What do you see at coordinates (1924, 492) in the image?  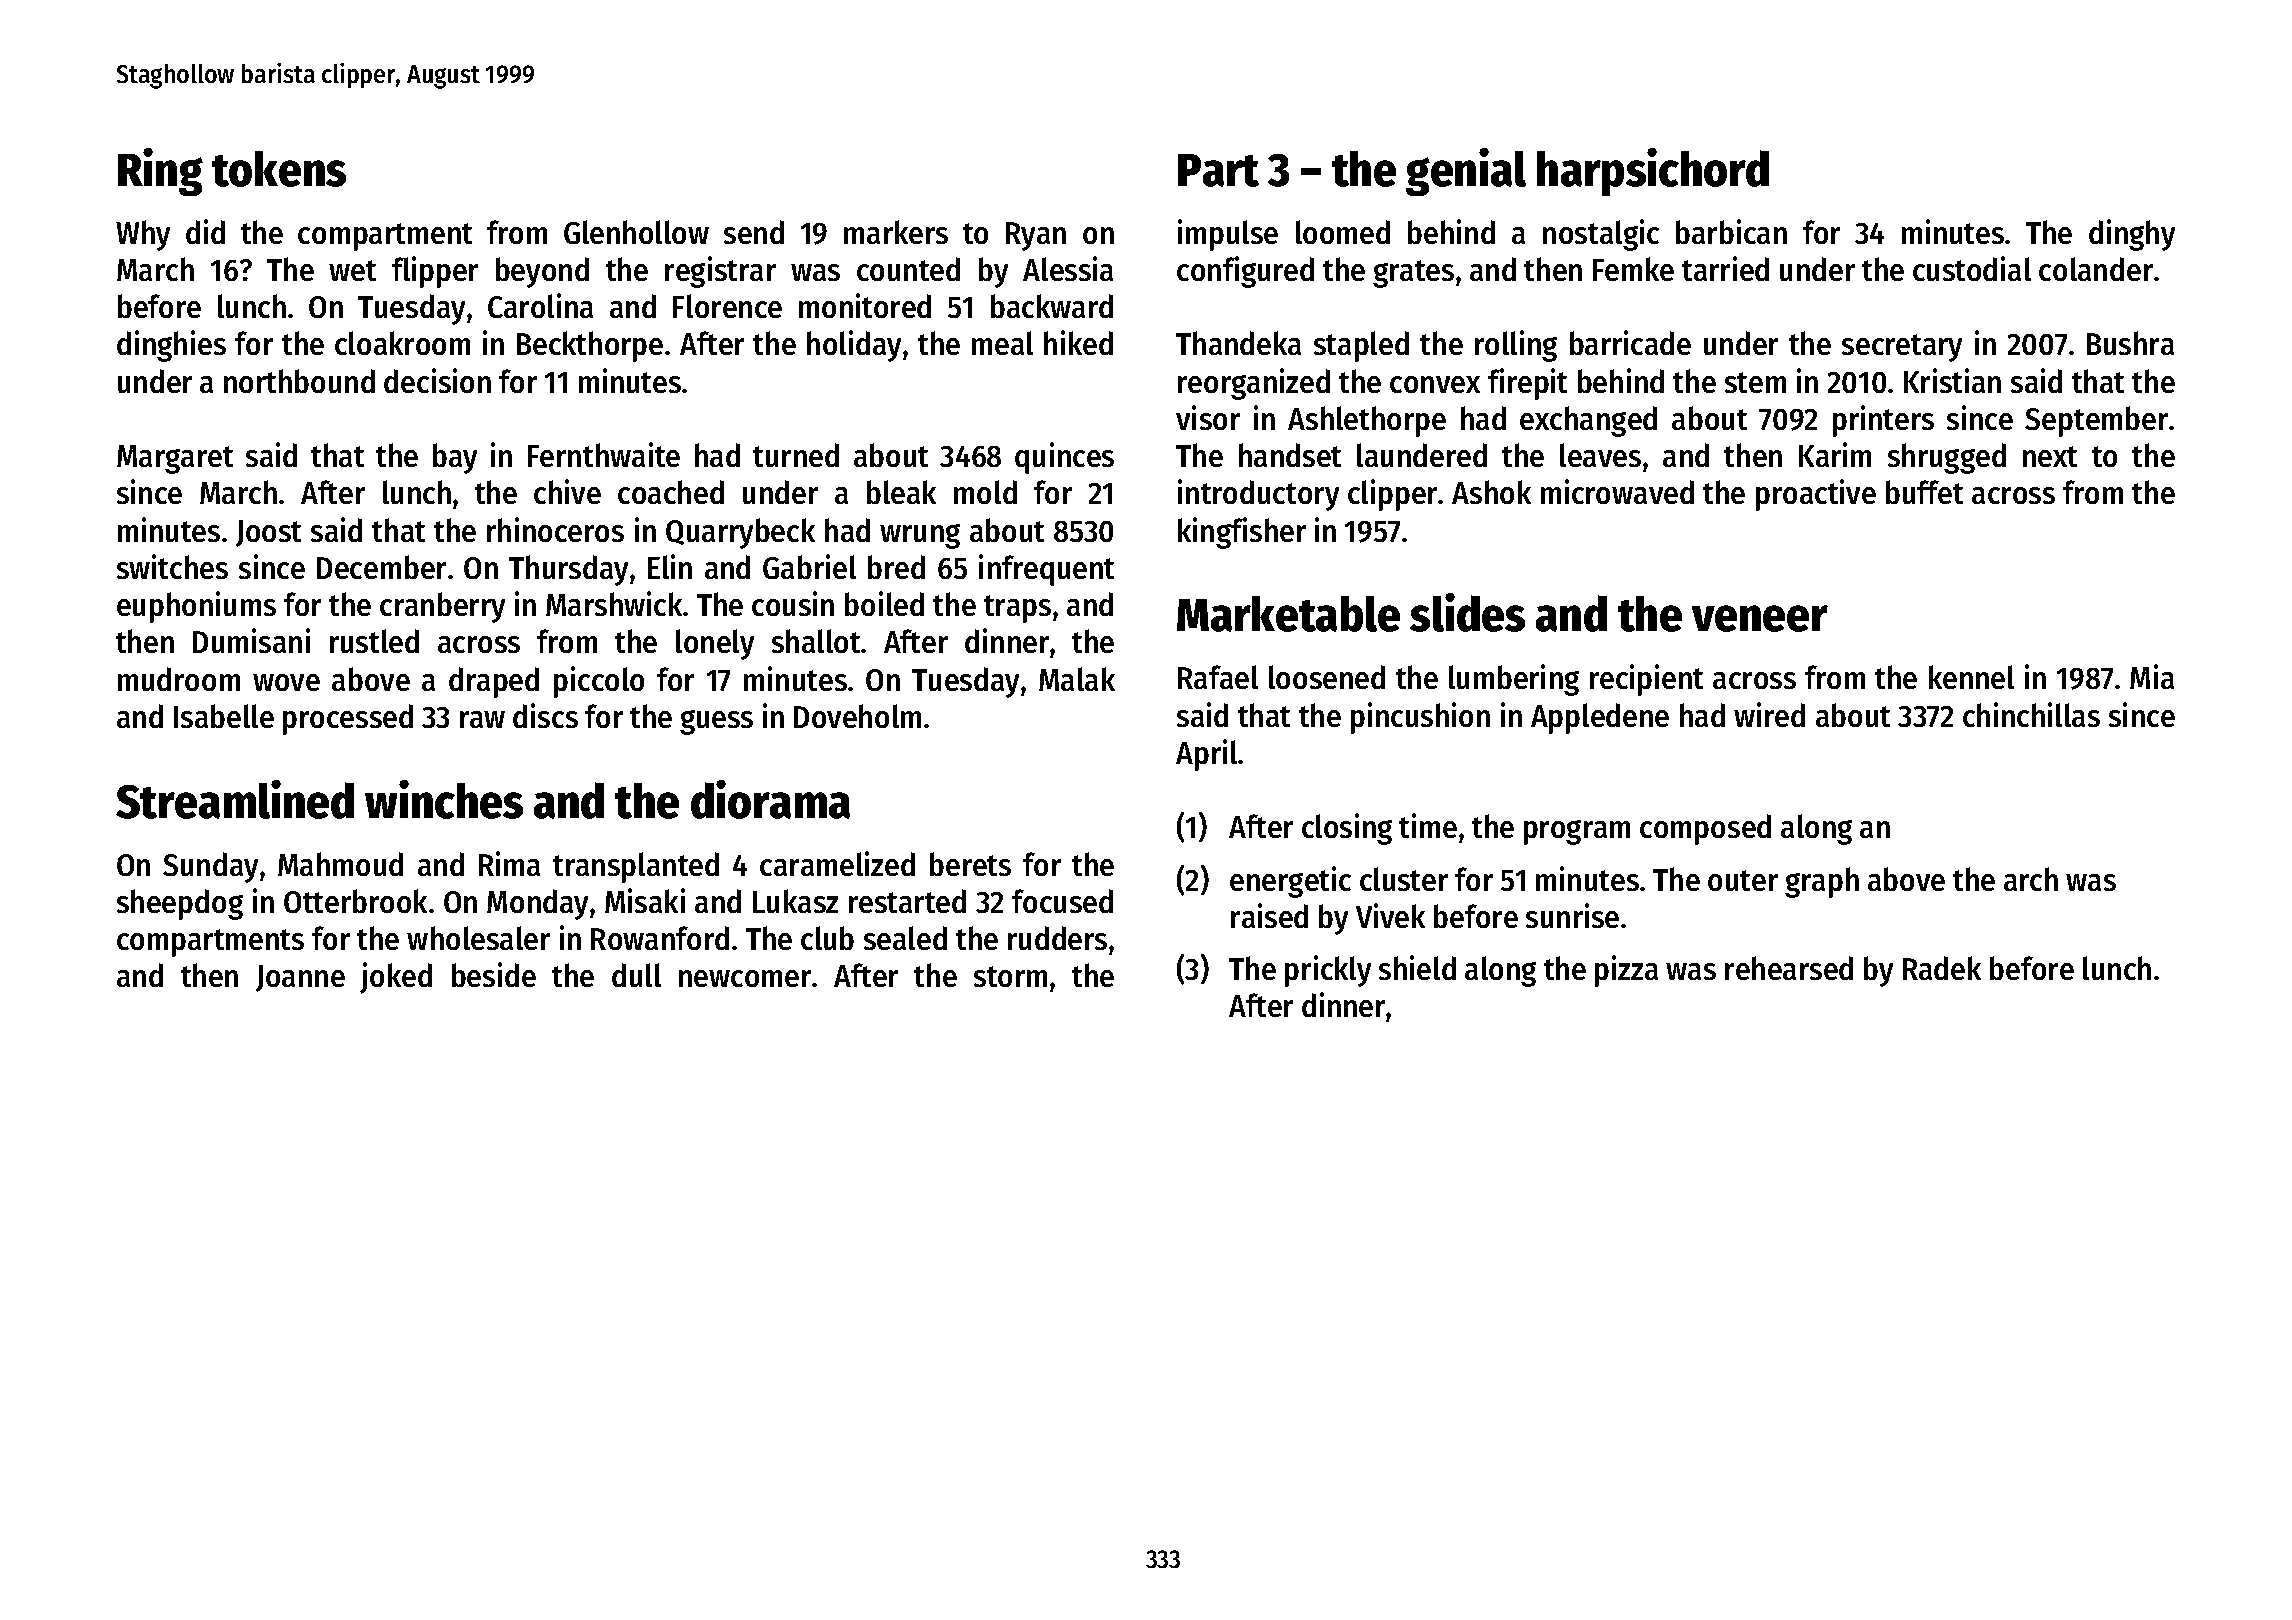 I see `buffet` at bounding box center [1924, 492].
